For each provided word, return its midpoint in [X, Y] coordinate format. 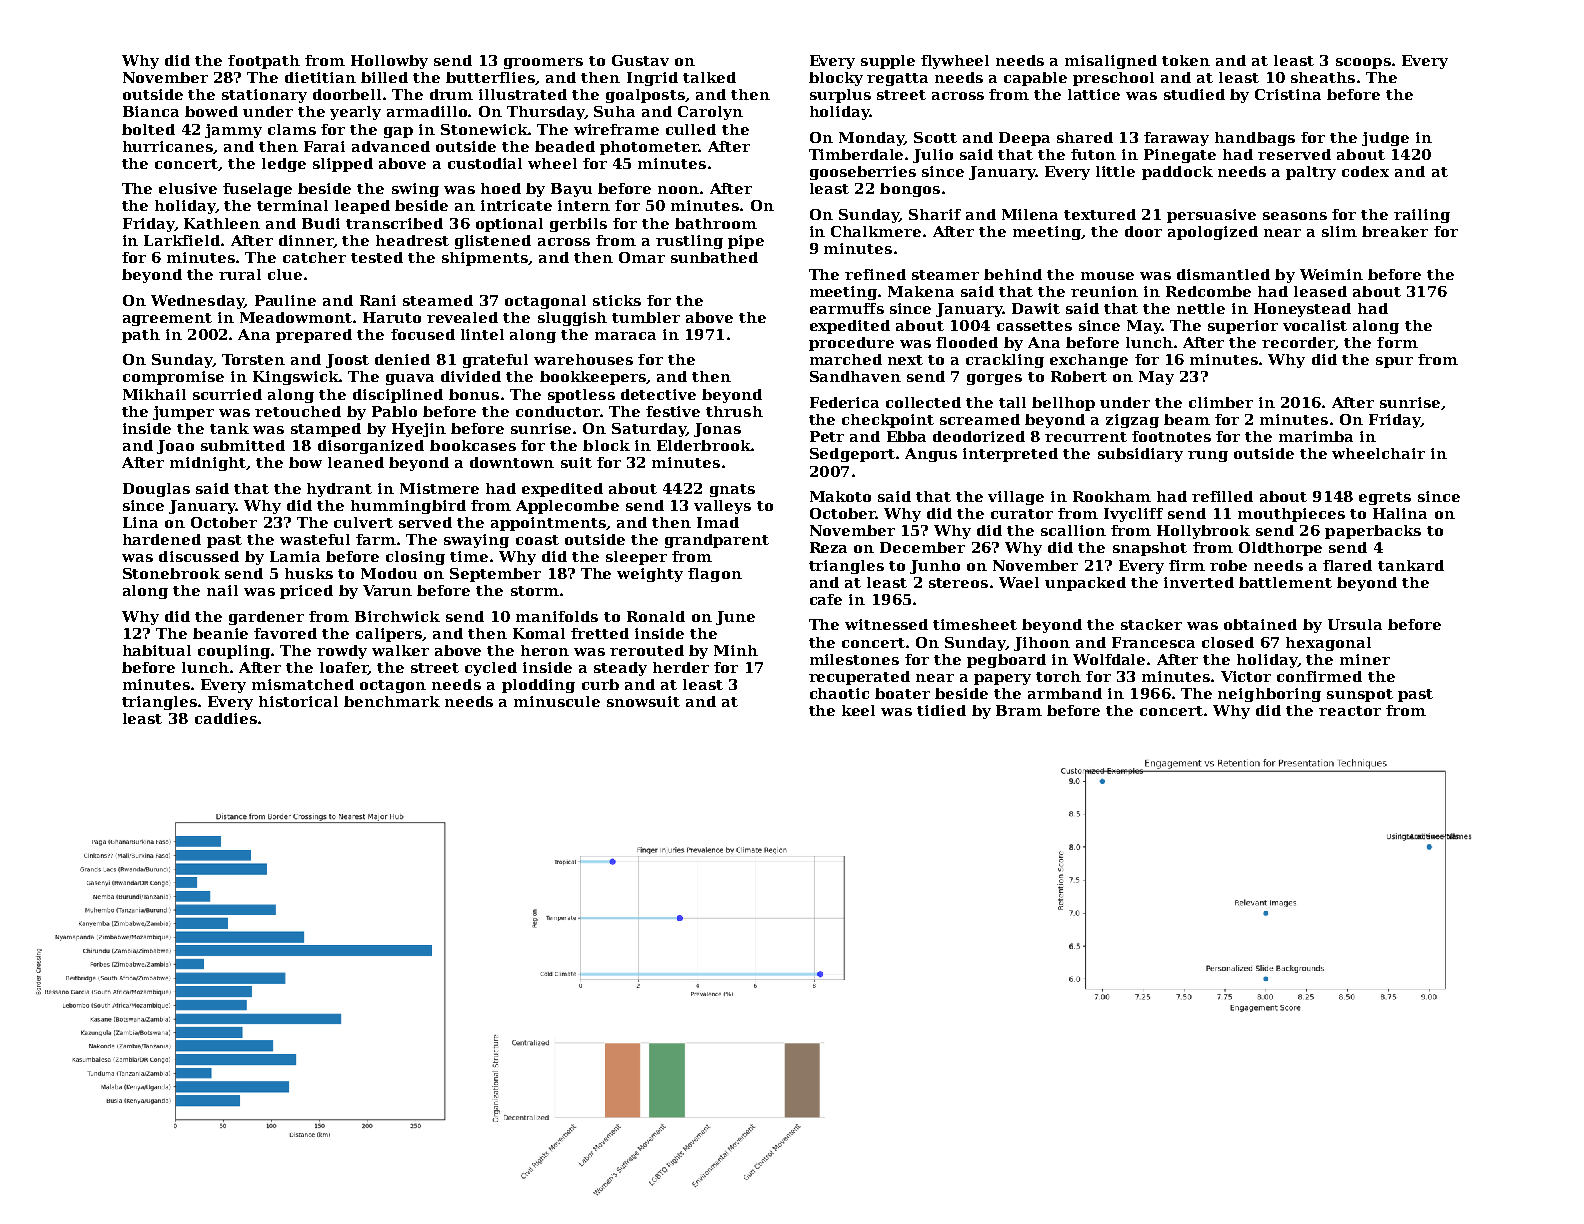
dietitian [320, 77]
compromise [173, 378]
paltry [1311, 173]
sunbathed [714, 257]
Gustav [640, 60]
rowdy [342, 652]
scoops [1363, 63]
